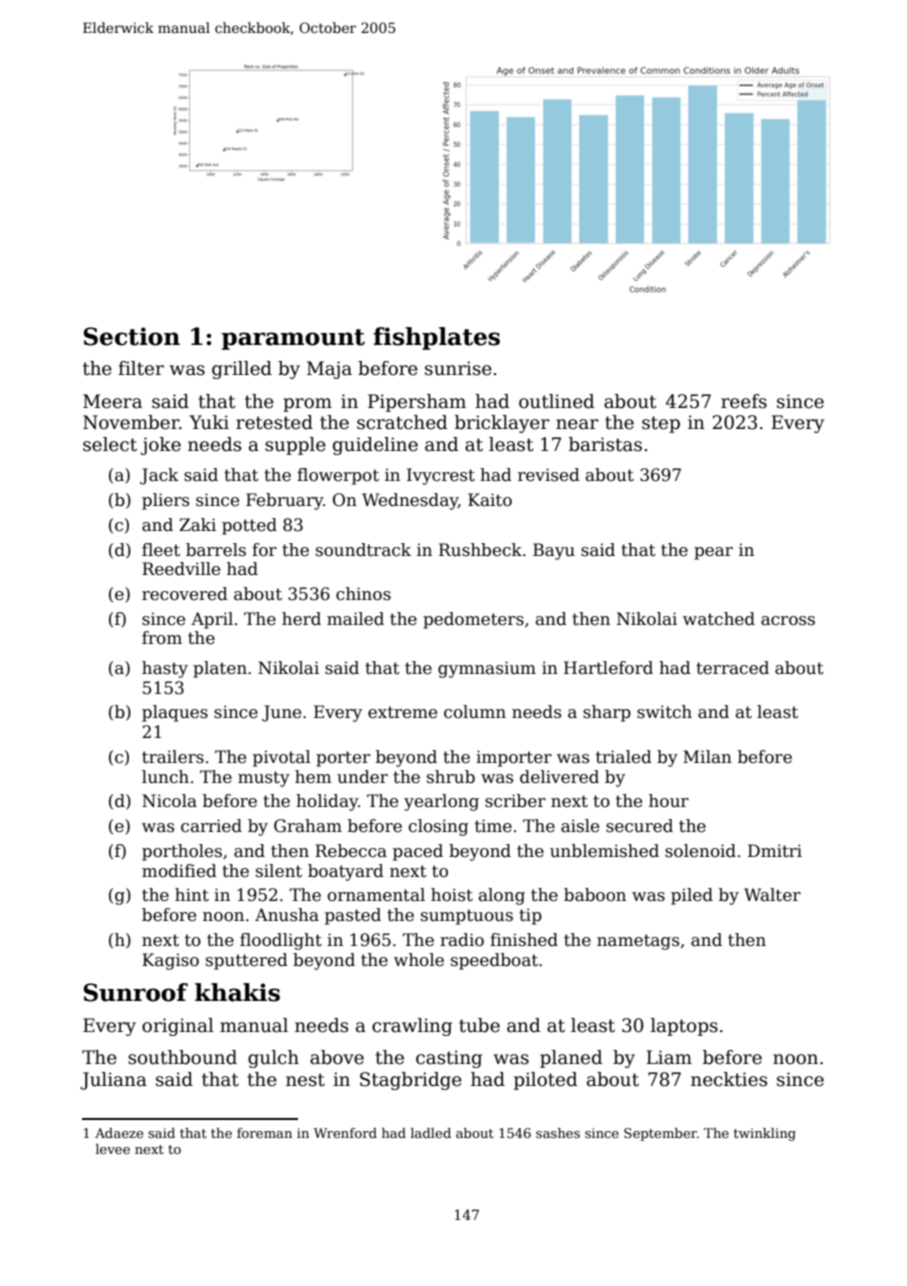  Describe the element at coordinates (169, 801) in the image. I see `Nicola` at that location.
